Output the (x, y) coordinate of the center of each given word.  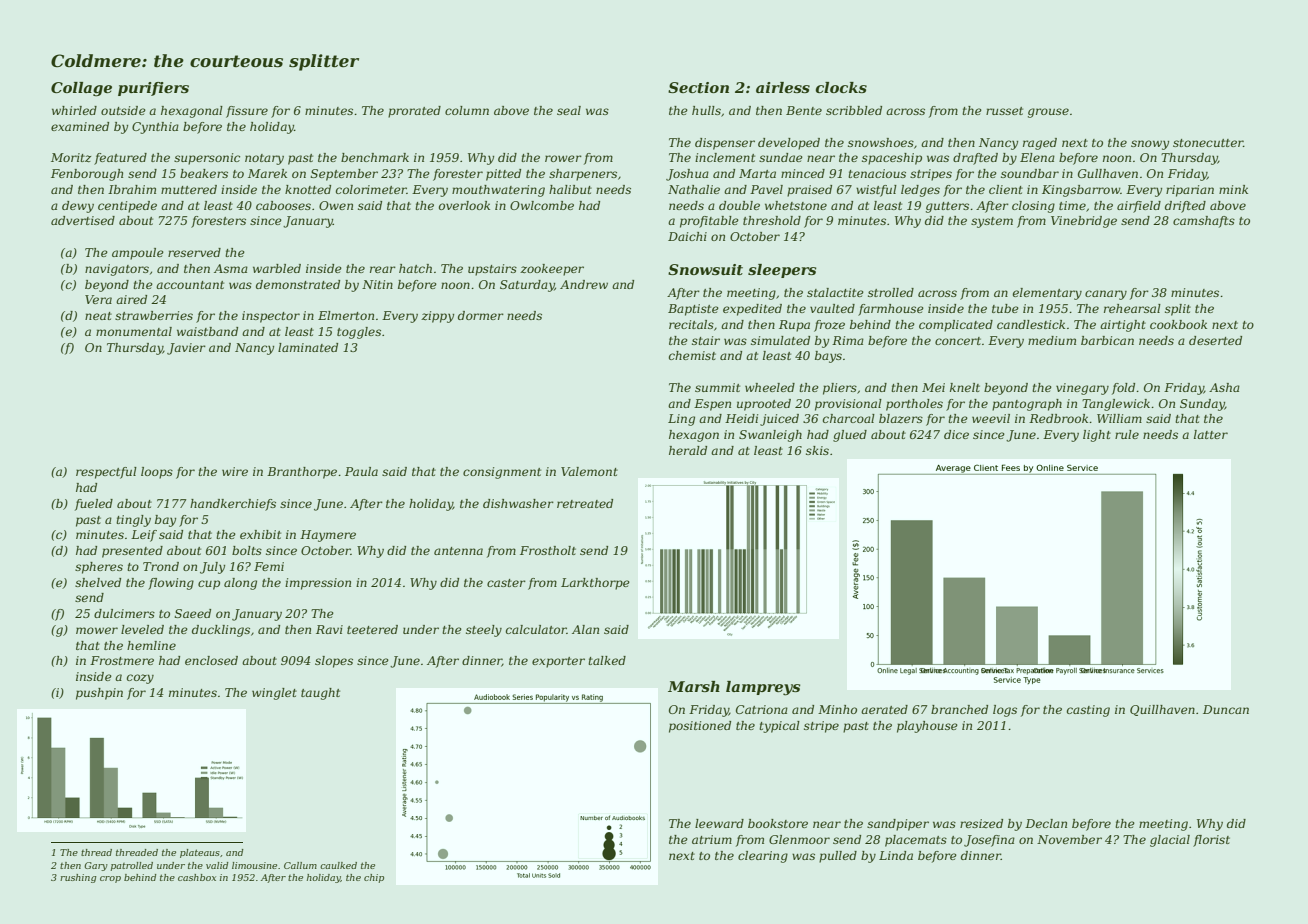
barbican (1107, 340)
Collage (81, 89)
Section (698, 87)
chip (374, 878)
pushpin (99, 694)
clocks (841, 87)
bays (828, 357)
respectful (106, 473)
